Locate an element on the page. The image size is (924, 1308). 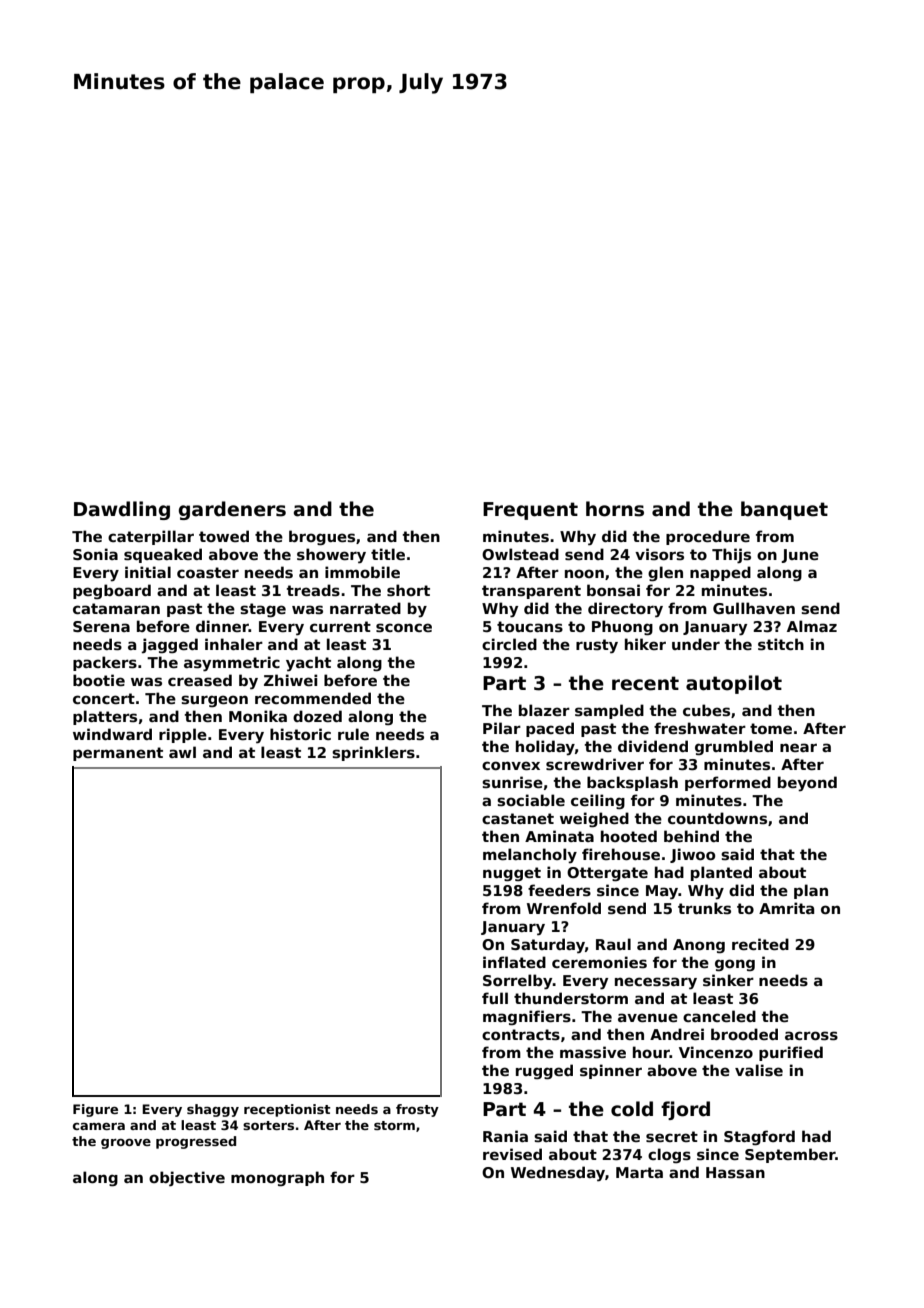
blazer is located at coordinates (544, 710).
